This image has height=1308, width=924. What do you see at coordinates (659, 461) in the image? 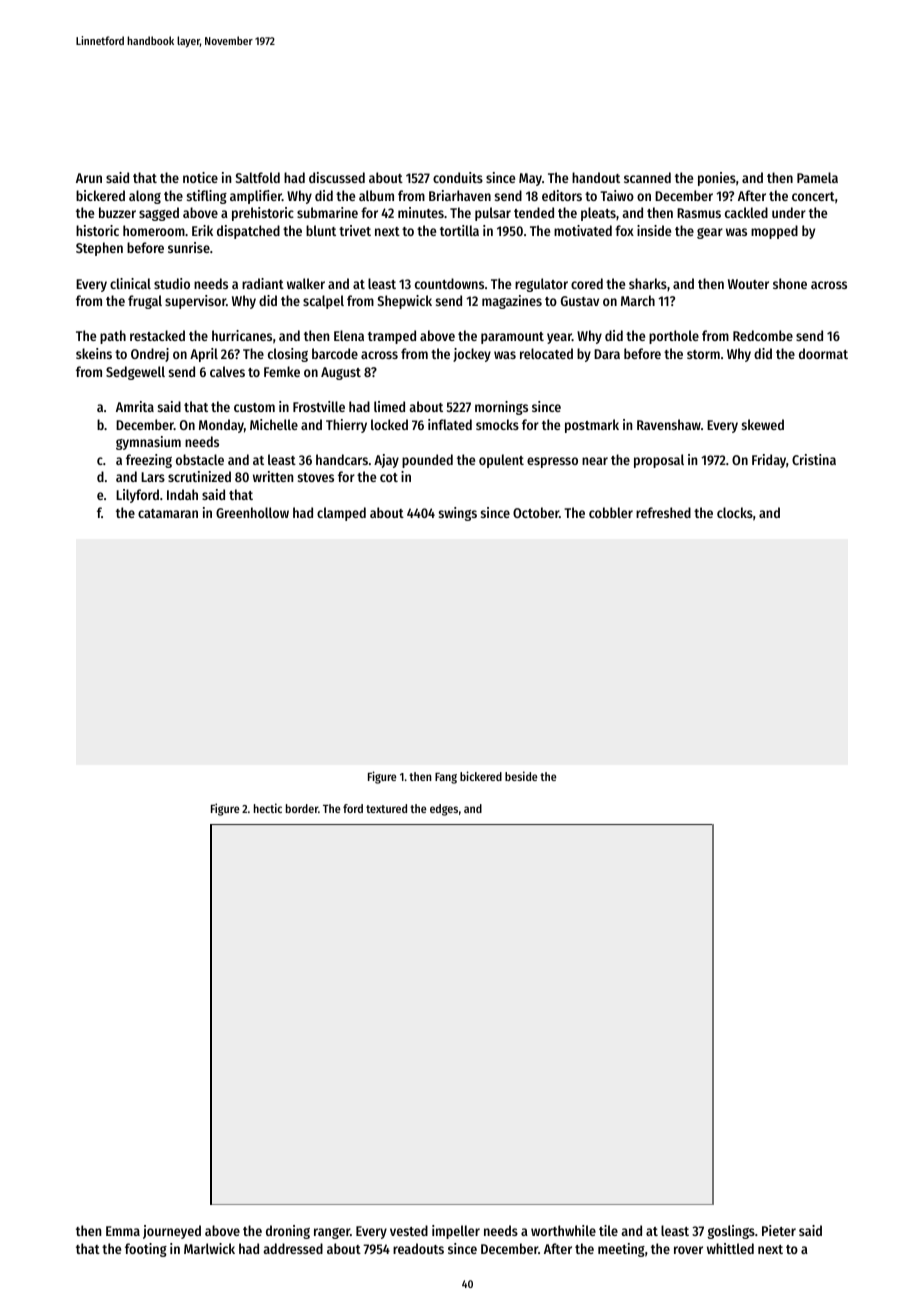
I see `proposal` at bounding box center [659, 461].
